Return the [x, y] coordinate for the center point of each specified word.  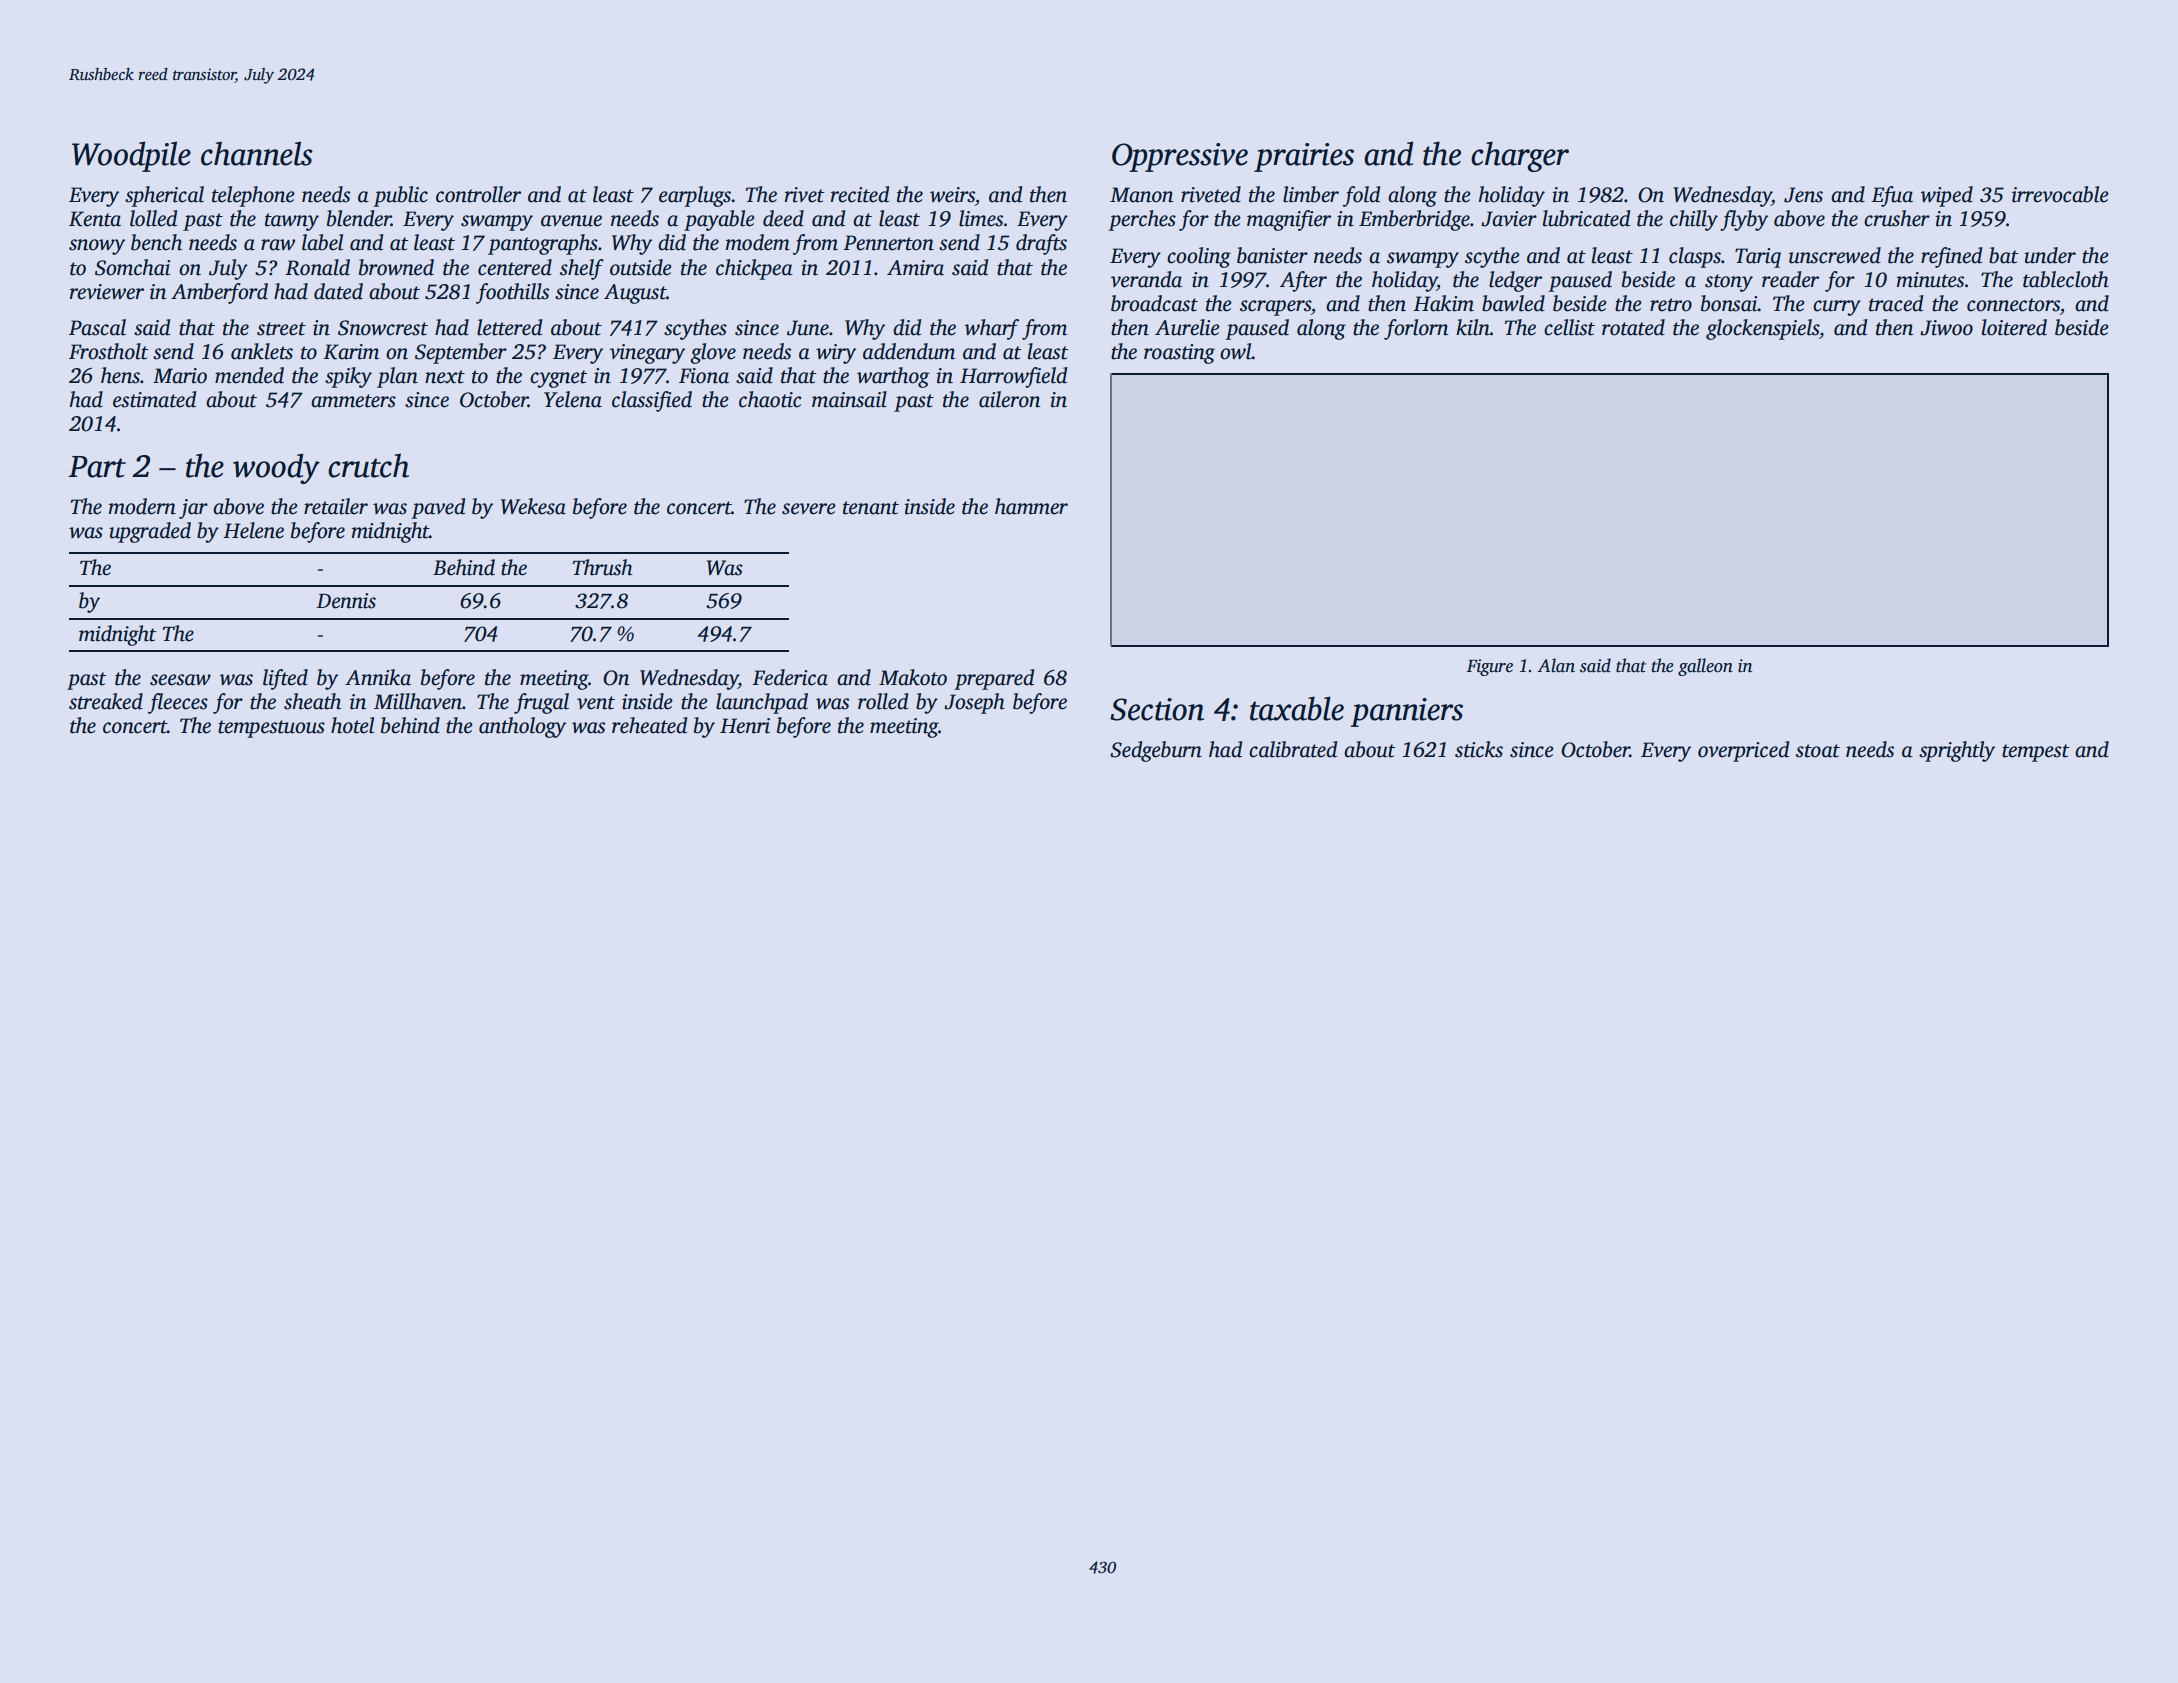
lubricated [1586, 218]
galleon [1705, 667]
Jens [1803, 195]
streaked [106, 701]
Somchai [132, 267]
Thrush [603, 567]
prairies [1304, 157]
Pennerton [888, 243]
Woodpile [131, 156]
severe [809, 509]
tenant [871, 508]
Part [97, 467]
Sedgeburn [1156, 751]
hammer [1031, 506]
